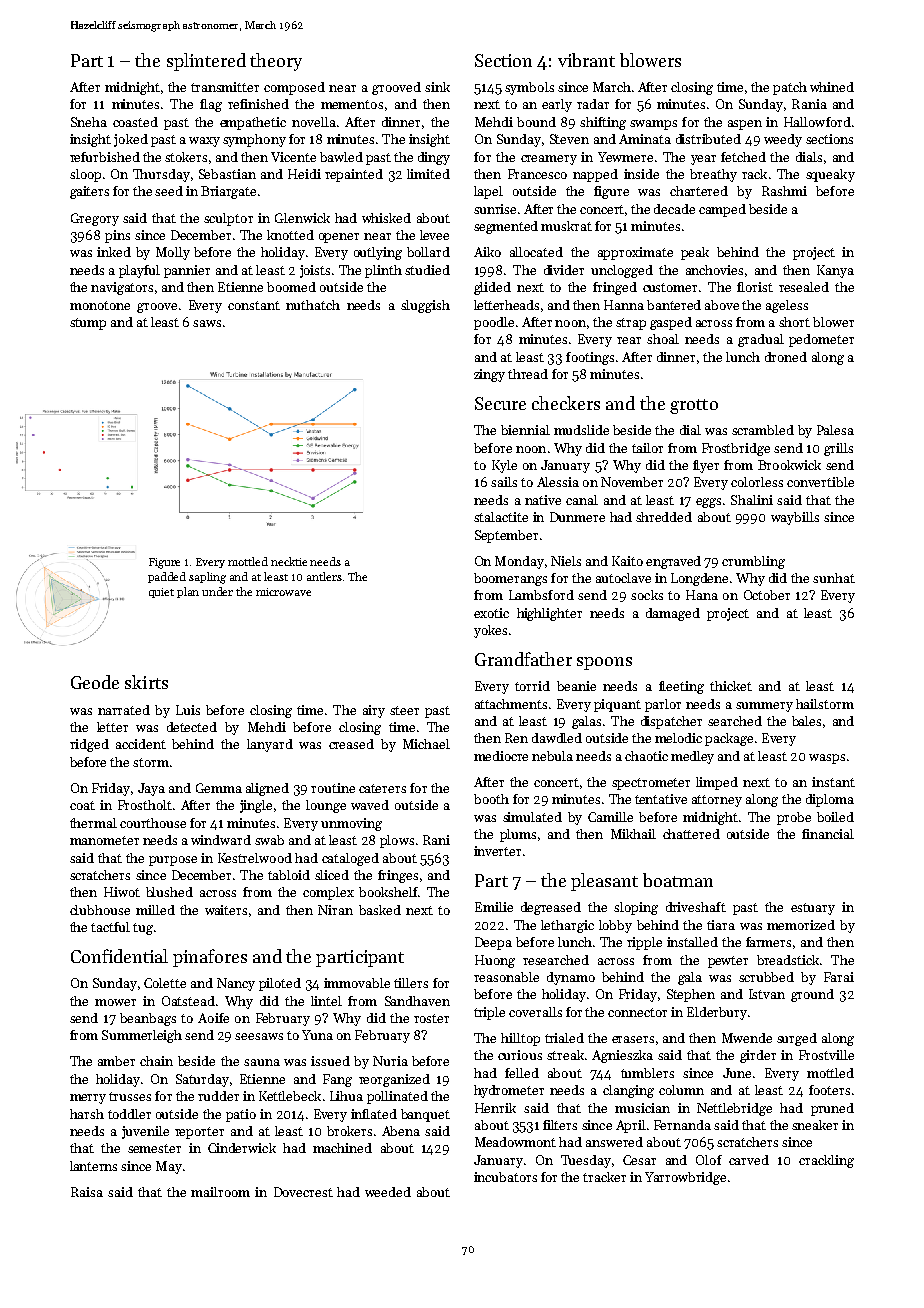  What do you see at coordinates (494, 907) in the image?
I see `Emilie` at bounding box center [494, 907].
